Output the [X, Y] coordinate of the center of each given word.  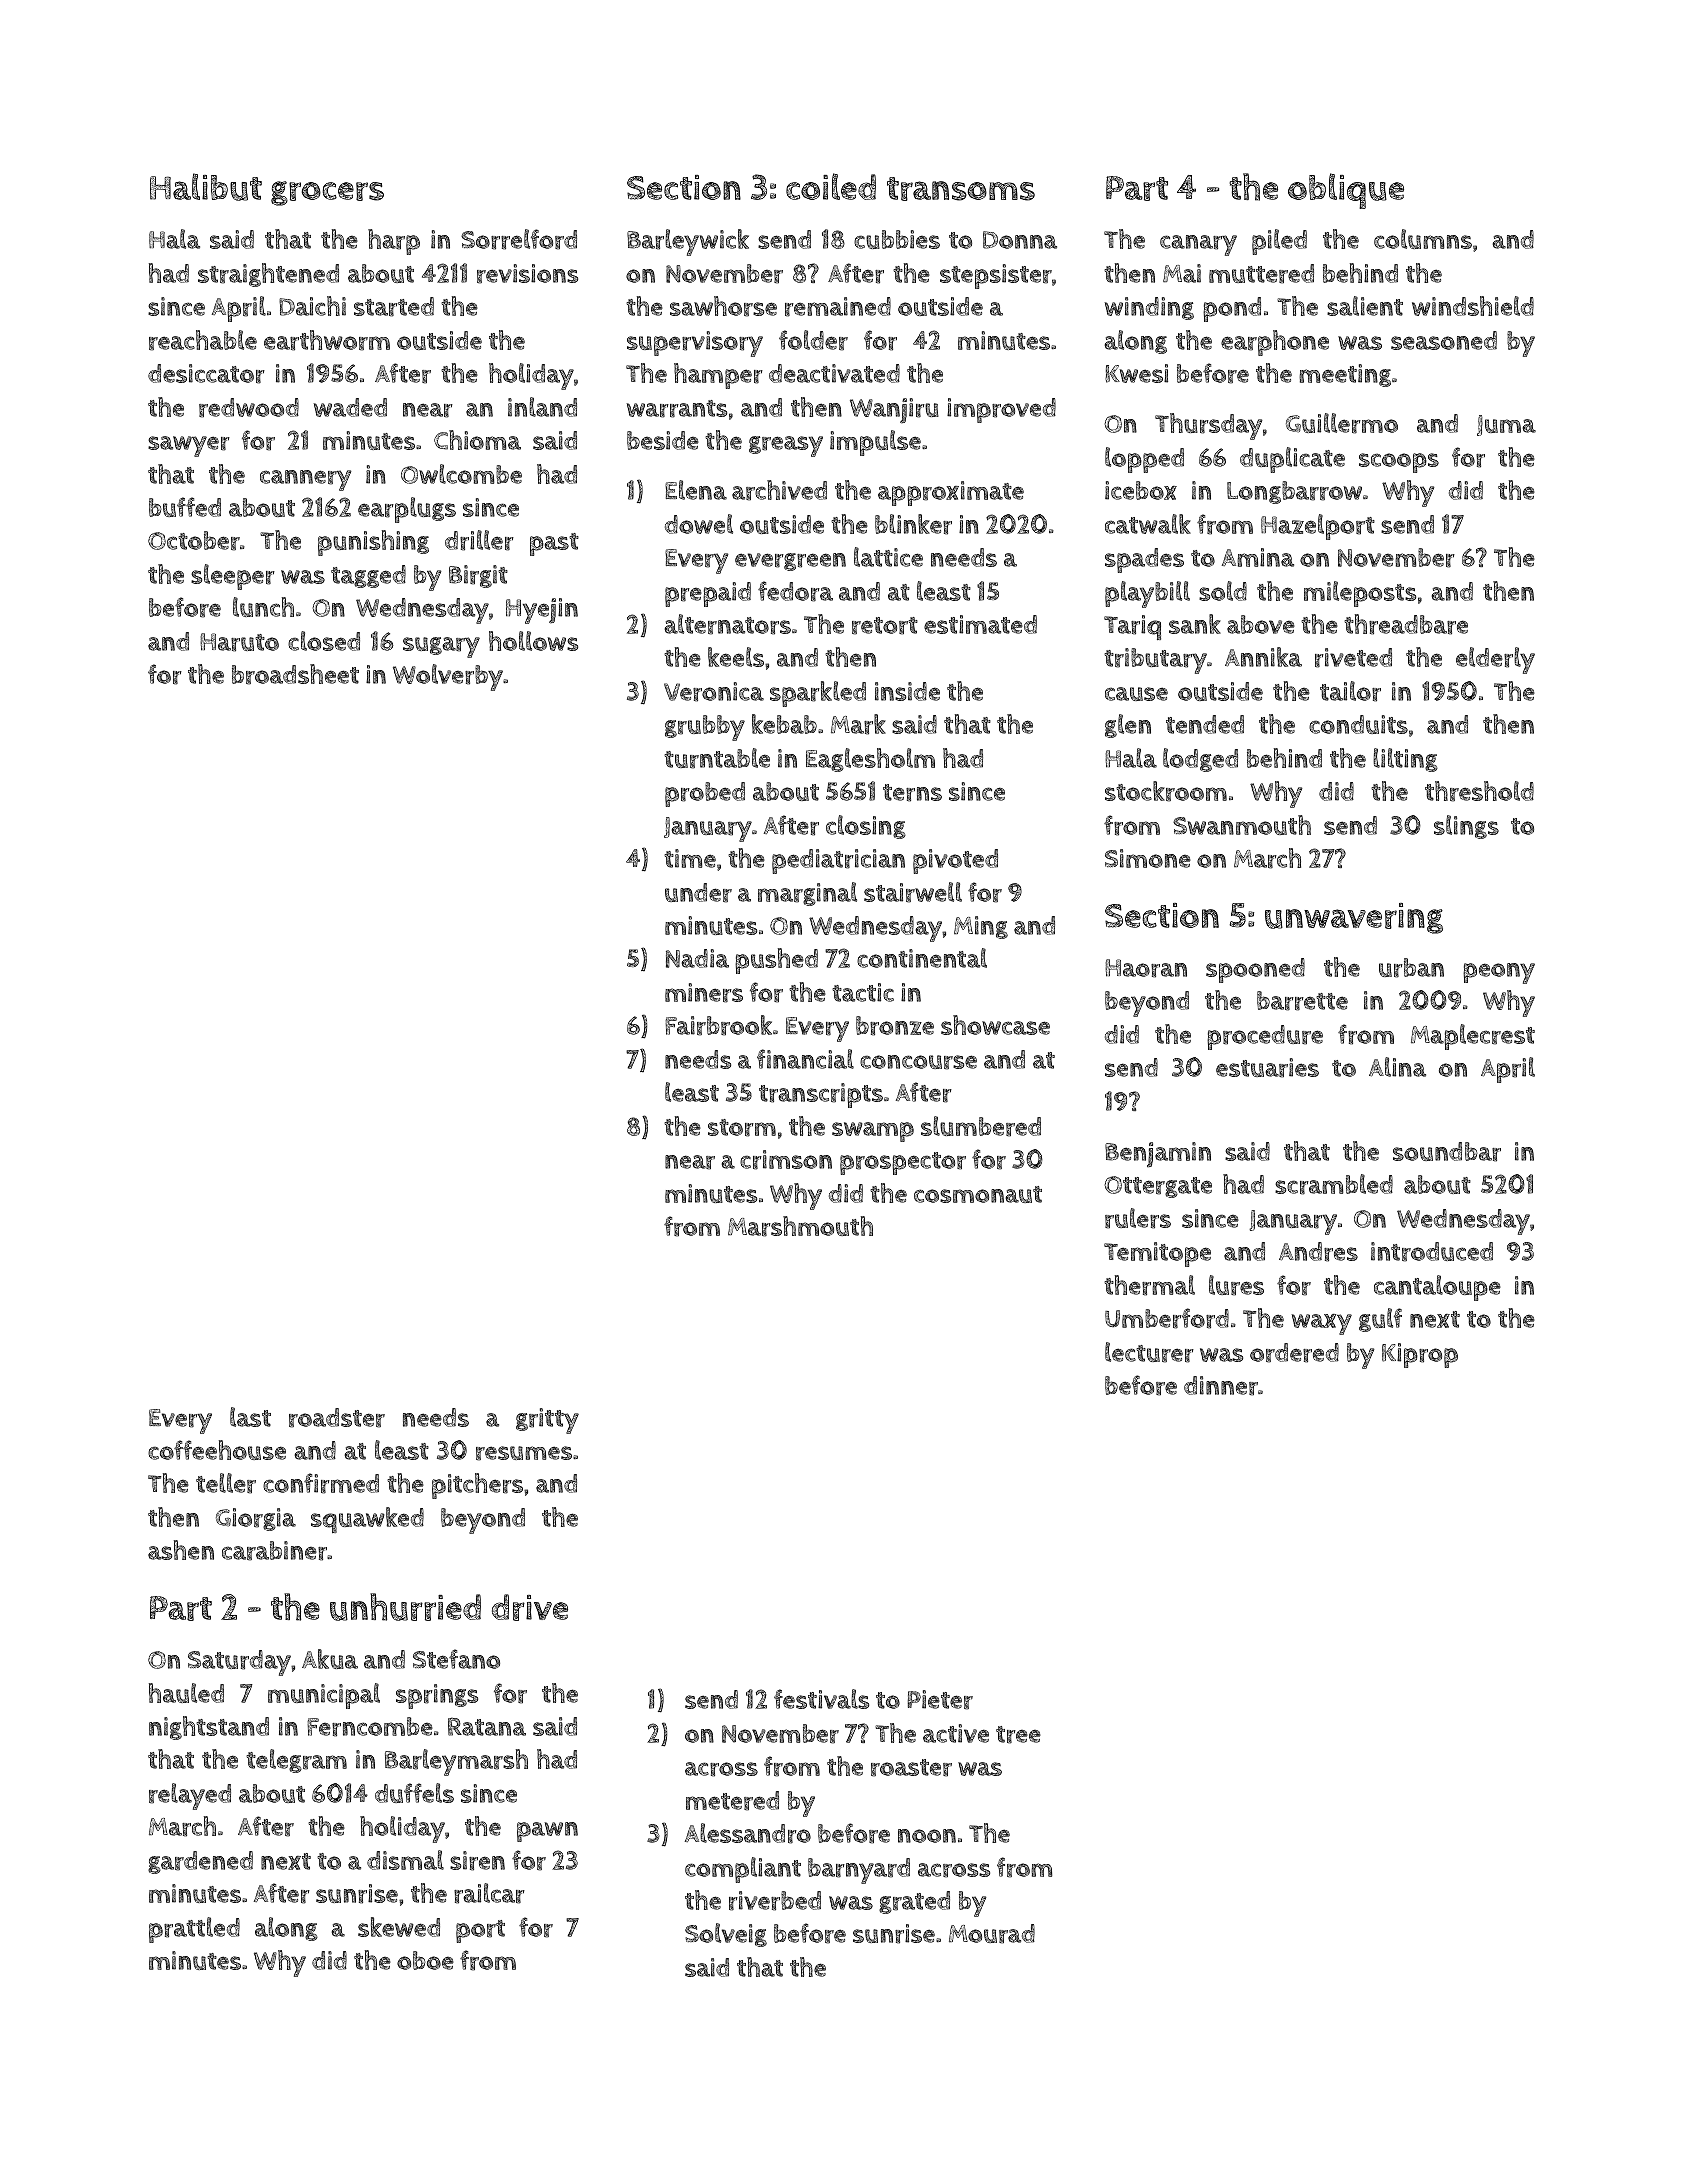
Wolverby [448, 677]
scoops [1399, 463]
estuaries [1267, 1068]
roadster [337, 1418]
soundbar [1447, 1152]
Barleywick [688, 242]
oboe [425, 1960]
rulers [1138, 1218]
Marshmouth [800, 1226]
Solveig [726, 1935]
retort [885, 626]
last [250, 1417]
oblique [1346, 191]
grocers [327, 193]
